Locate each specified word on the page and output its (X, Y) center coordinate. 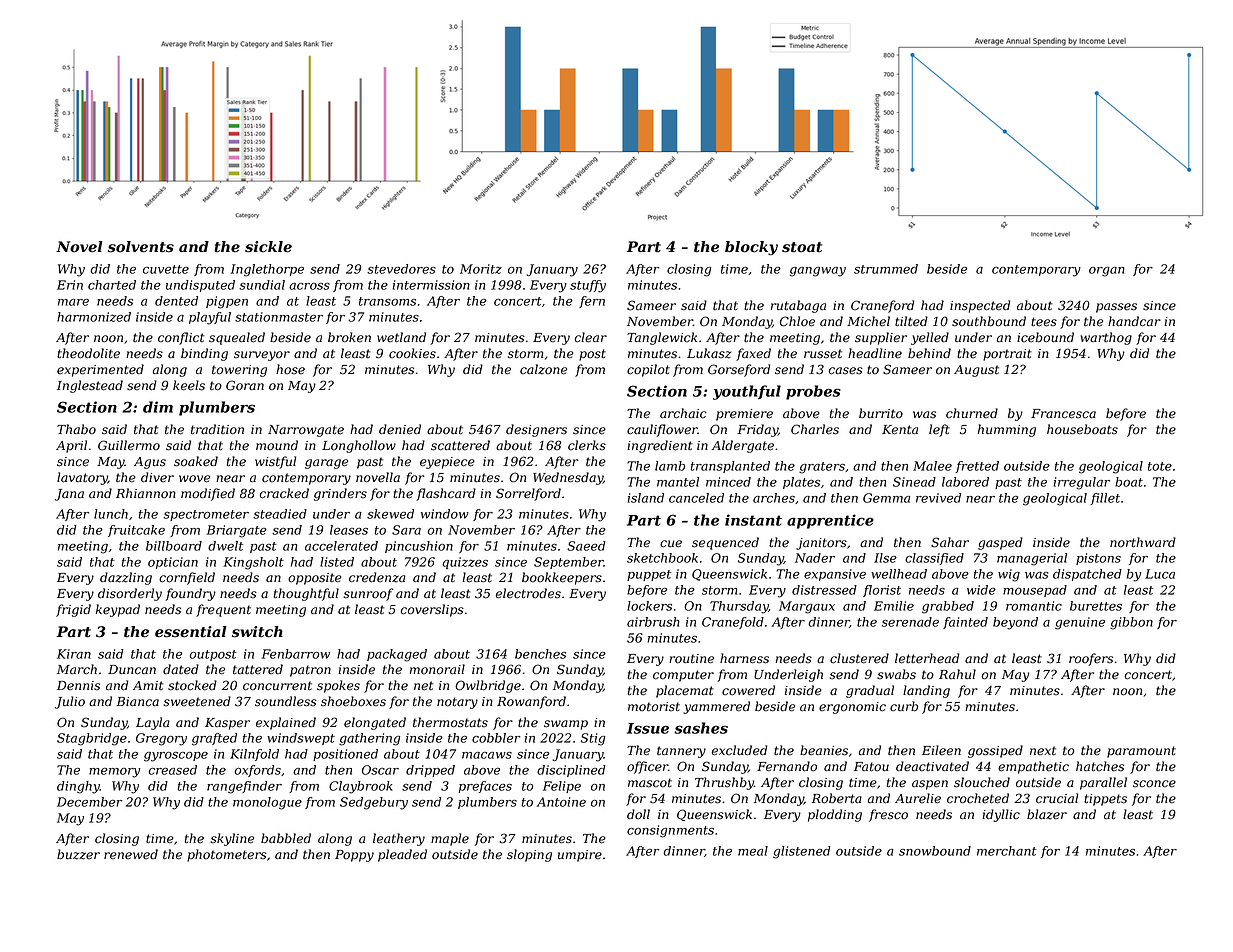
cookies (412, 353)
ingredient (660, 446)
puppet (649, 575)
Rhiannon (146, 493)
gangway (817, 272)
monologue (267, 803)
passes (1116, 308)
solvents (141, 247)
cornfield (187, 578)
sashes (701, 728)
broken (349, 337)
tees (1044, 322)
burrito (881, 413)
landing (926, 691)
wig (1009, 575)
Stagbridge (92, 739)
